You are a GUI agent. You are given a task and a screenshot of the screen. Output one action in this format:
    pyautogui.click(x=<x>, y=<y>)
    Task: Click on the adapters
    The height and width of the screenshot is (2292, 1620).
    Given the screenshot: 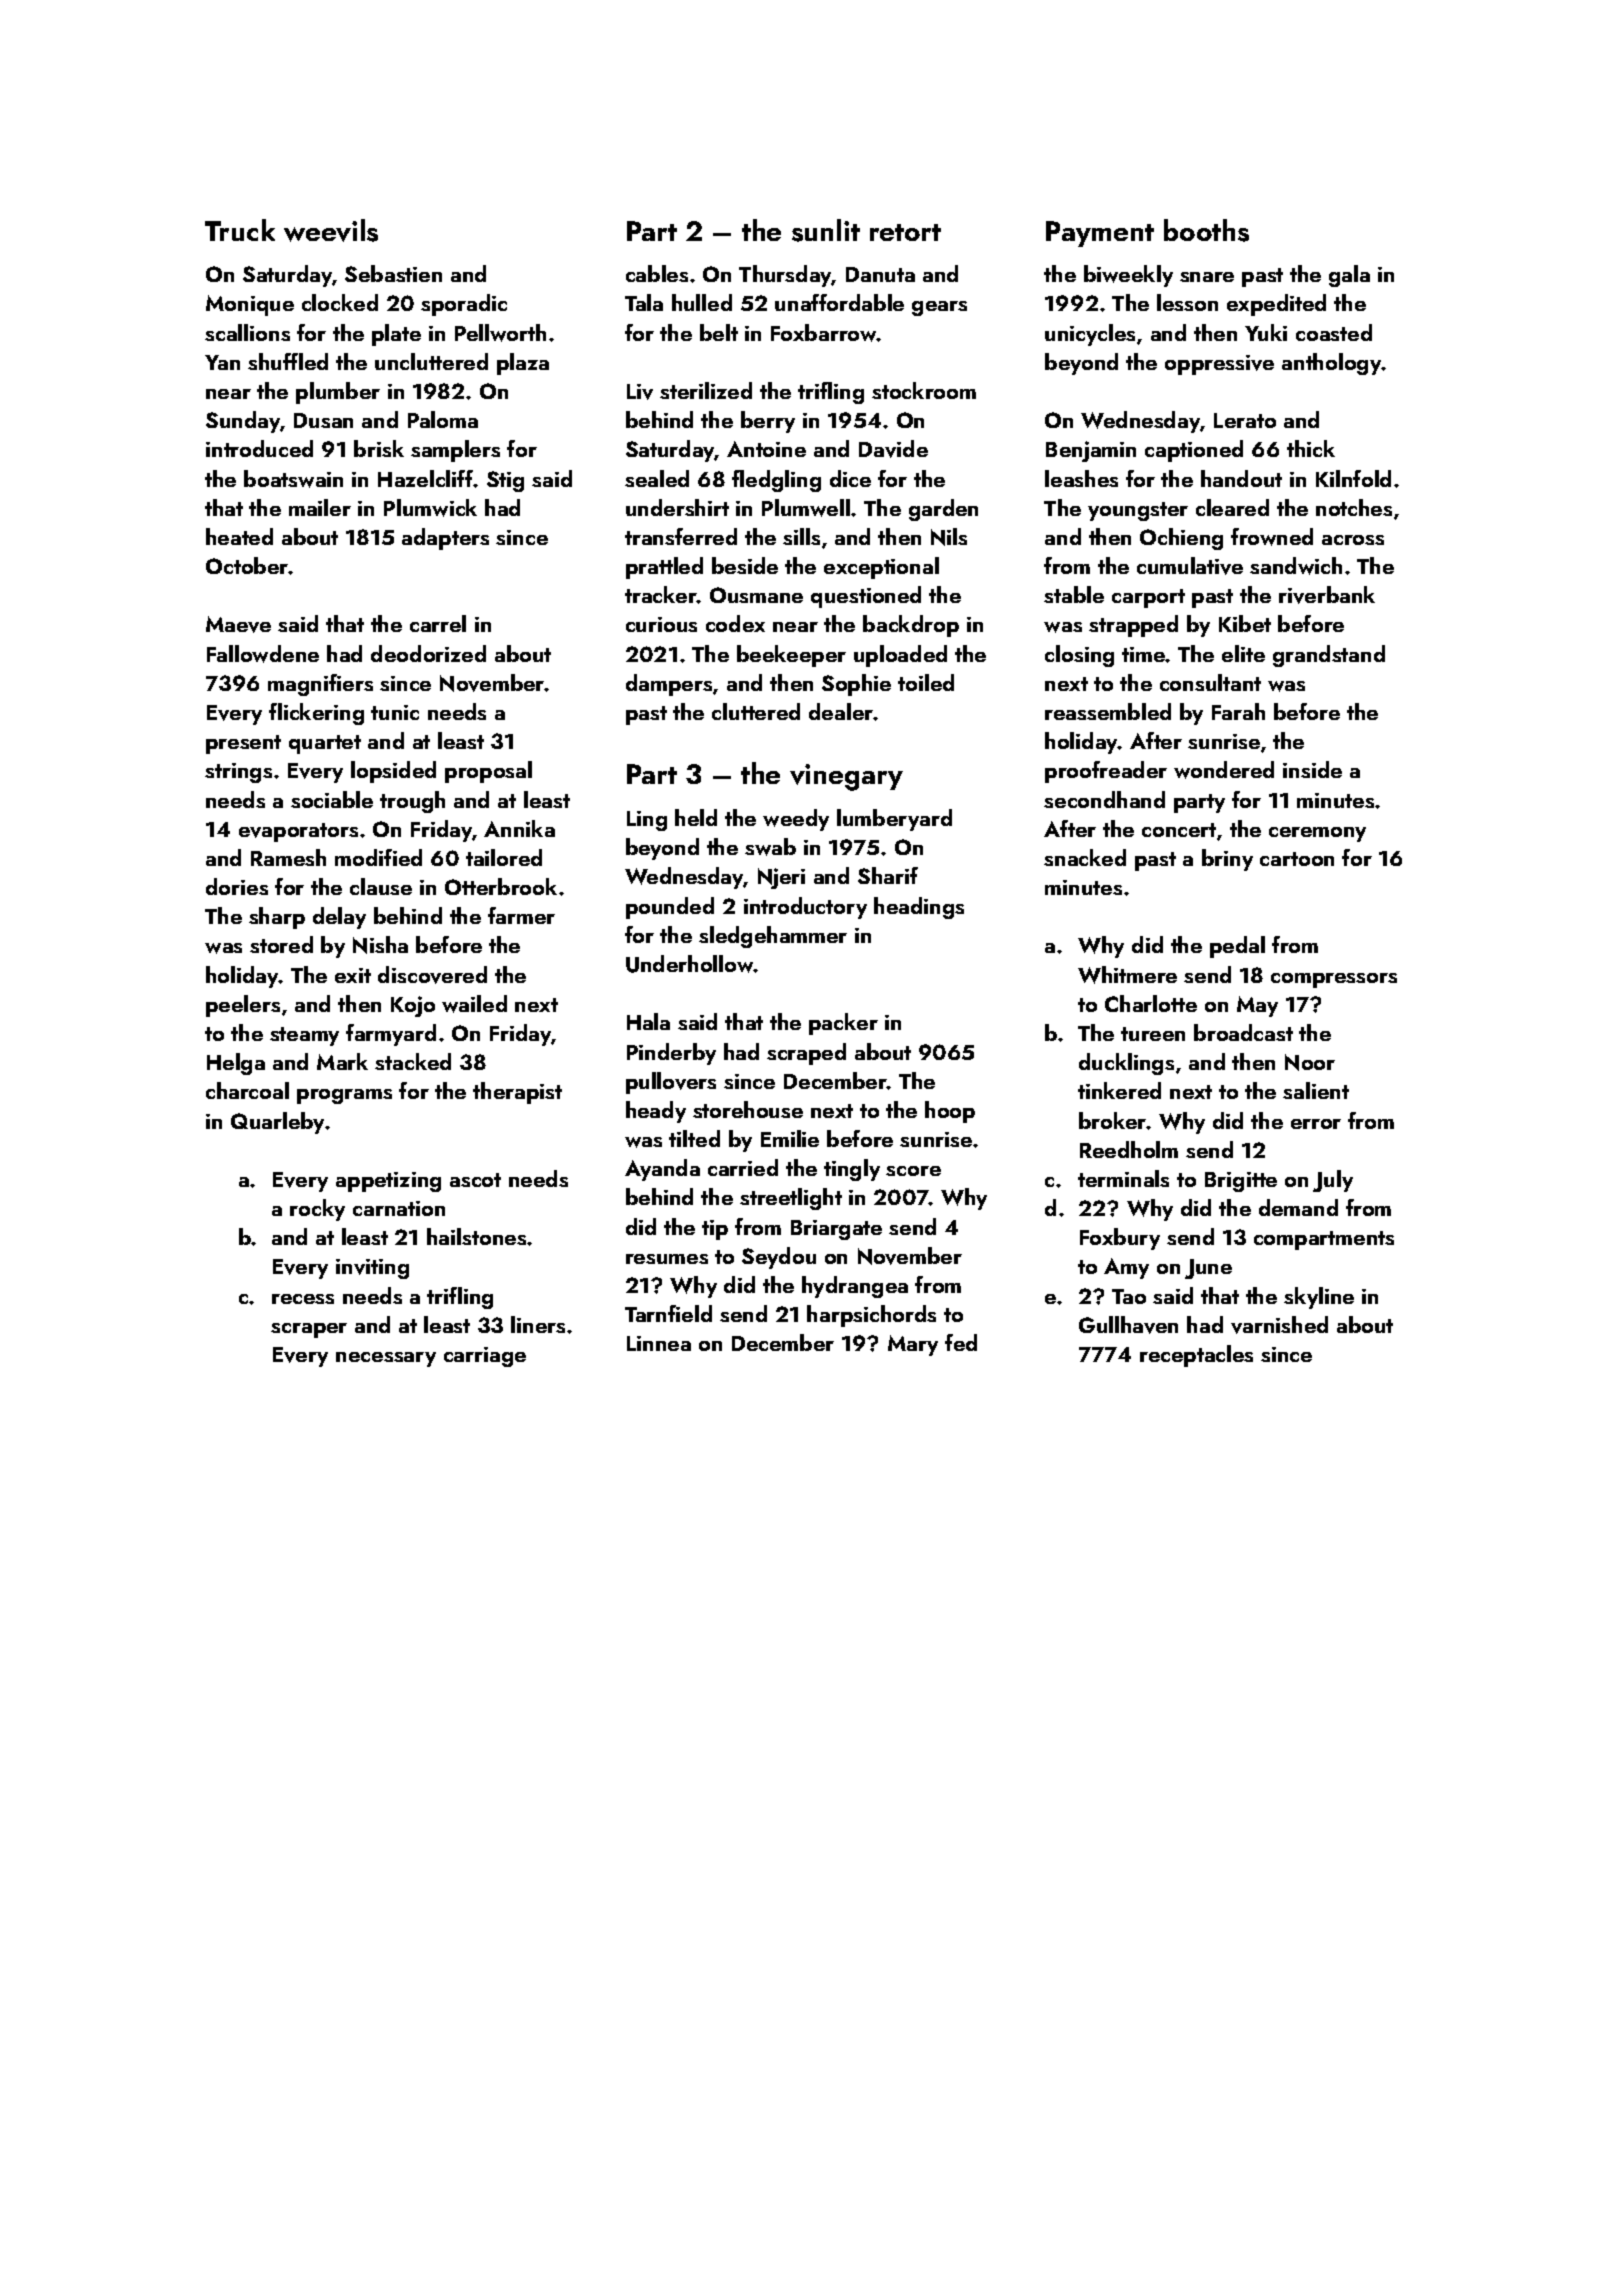 What is the action you would take?
    pyautogui.click(x=445, y=539)
